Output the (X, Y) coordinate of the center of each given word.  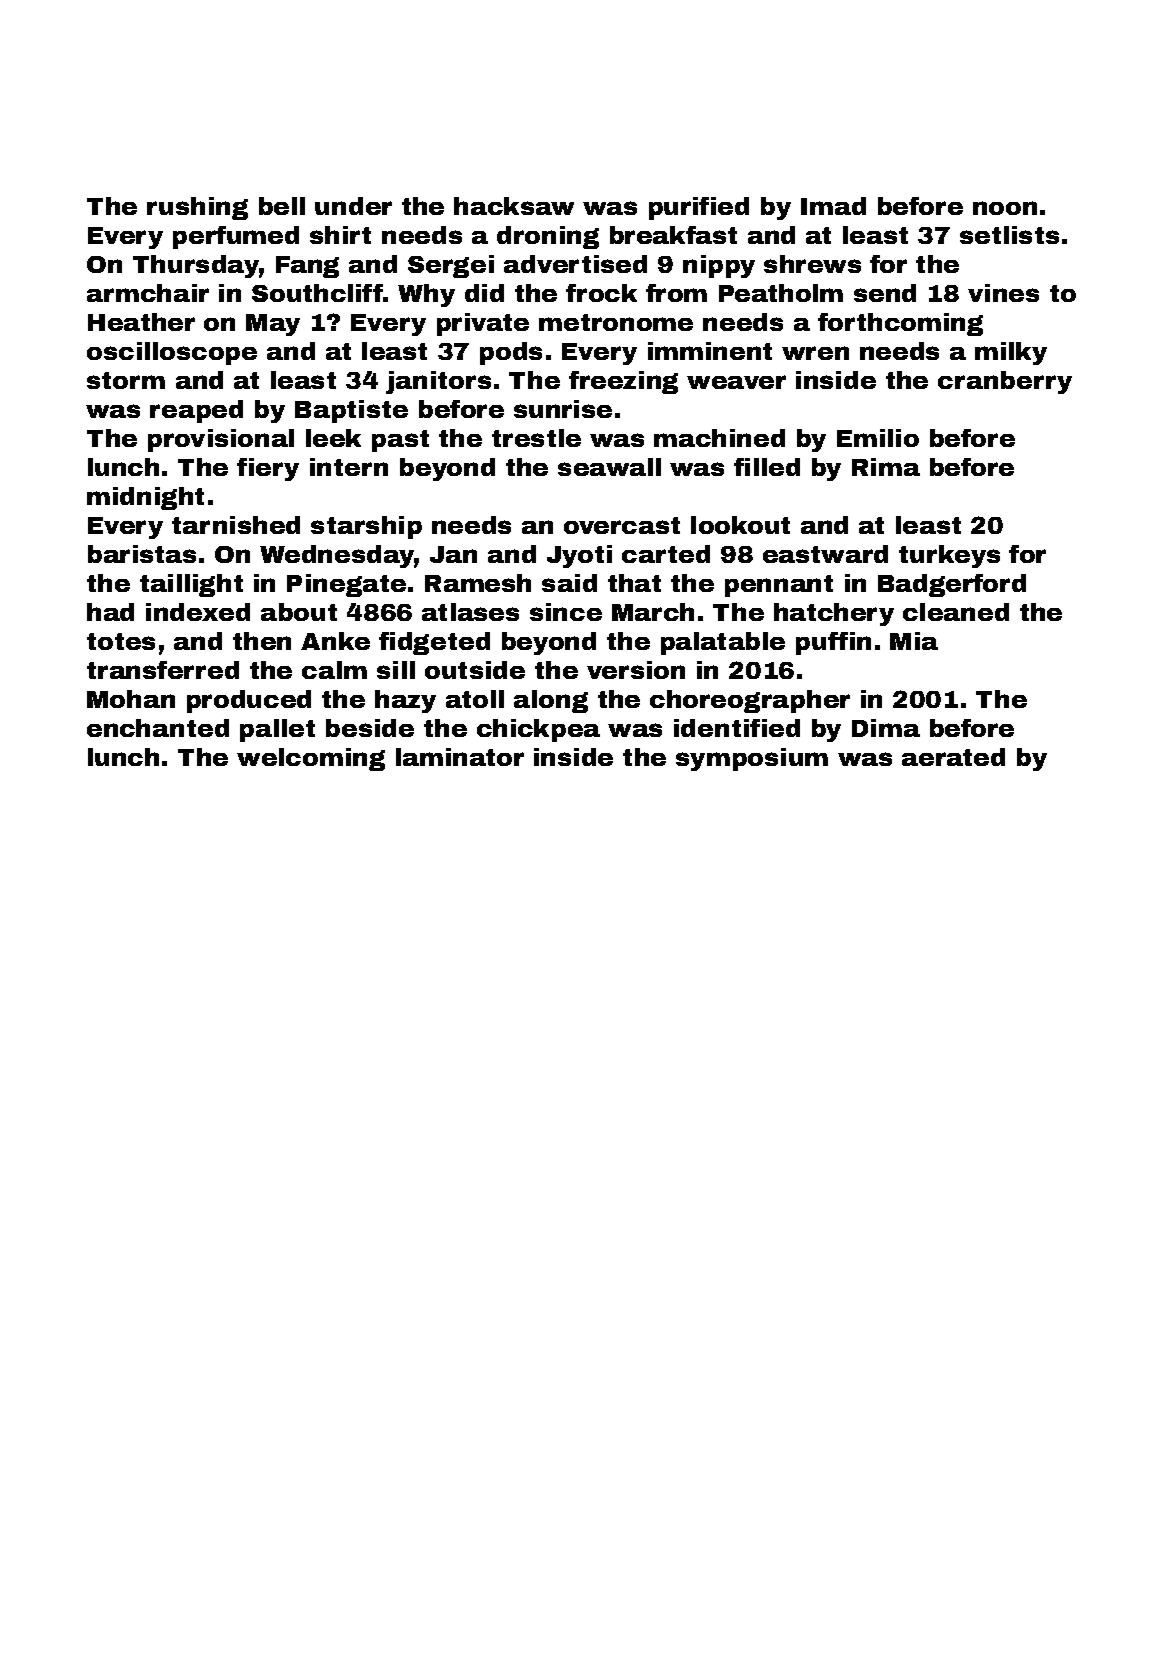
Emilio (878, 438)
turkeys (949, 556)
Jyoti (579, 556)
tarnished (236, 525)
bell (282, 206)
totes (121, 641)
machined (719, 438)
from (676, 293)
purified (699, 208)
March (653, 612)
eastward (825, 554)
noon (1005, 208)
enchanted (158, 728)
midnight (145, 498)
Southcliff (317, 293)
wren (815, 353)
